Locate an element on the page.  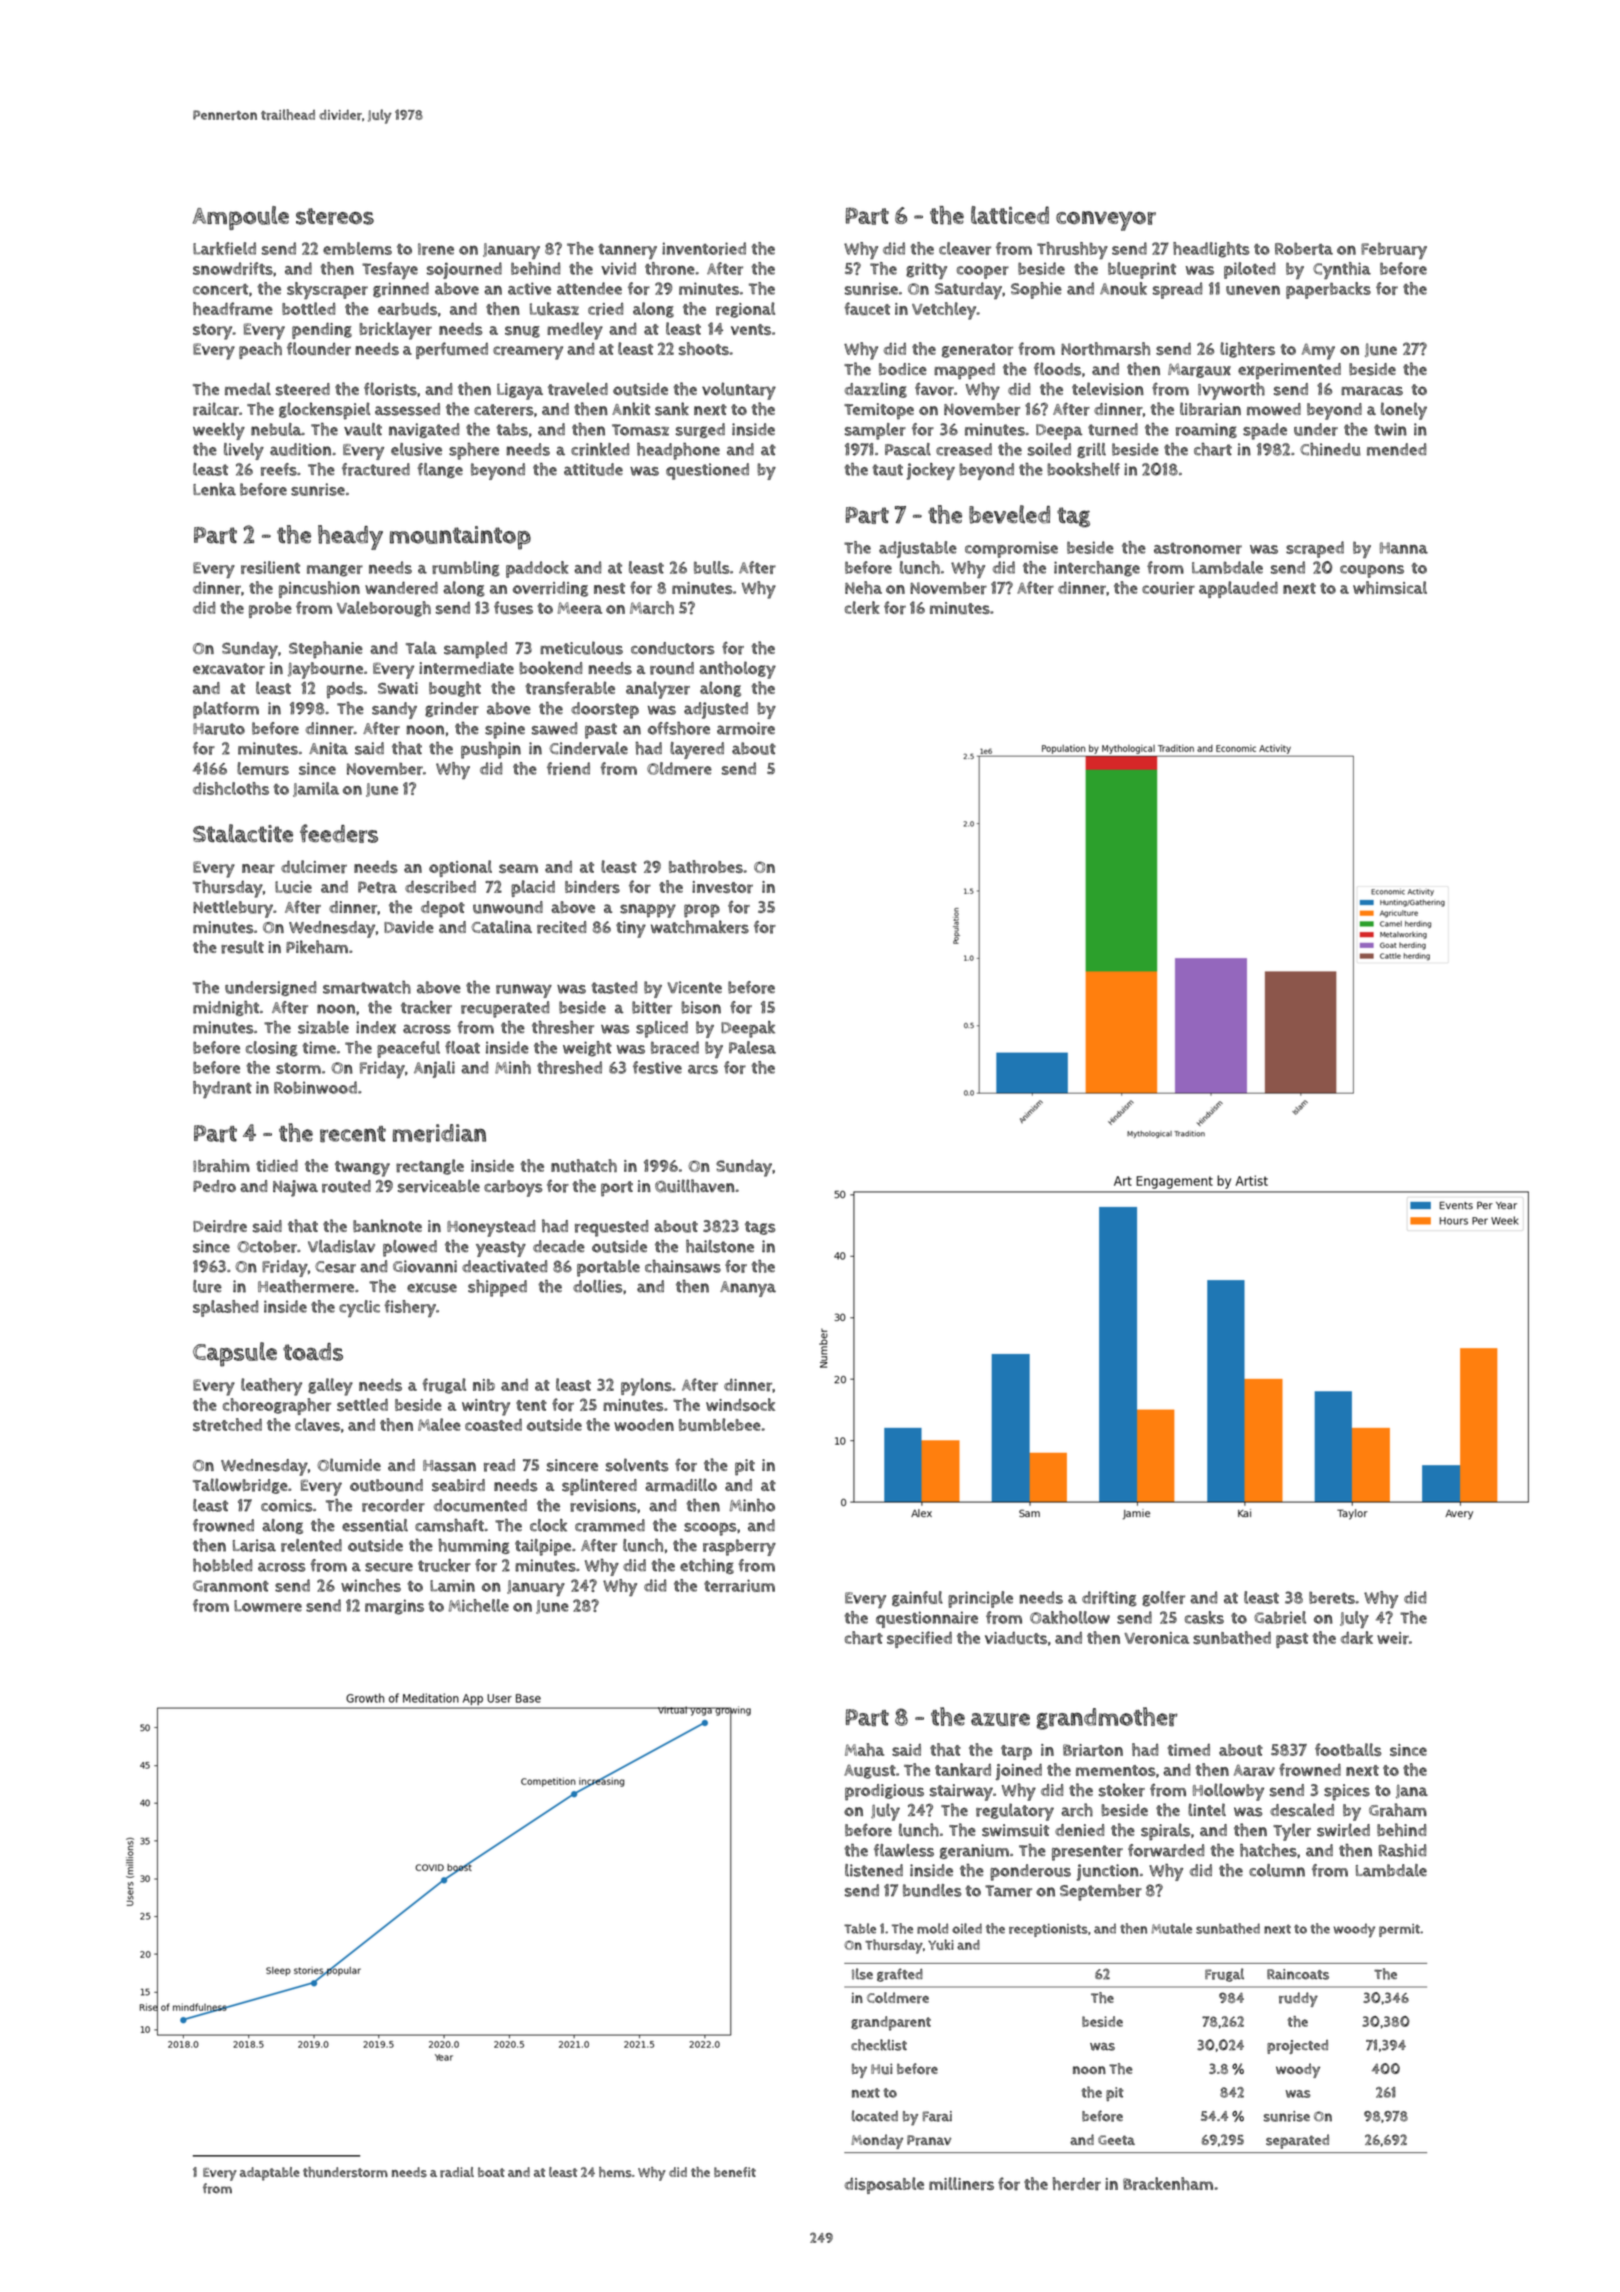
latticed is located at coordinates (1010, 215).
